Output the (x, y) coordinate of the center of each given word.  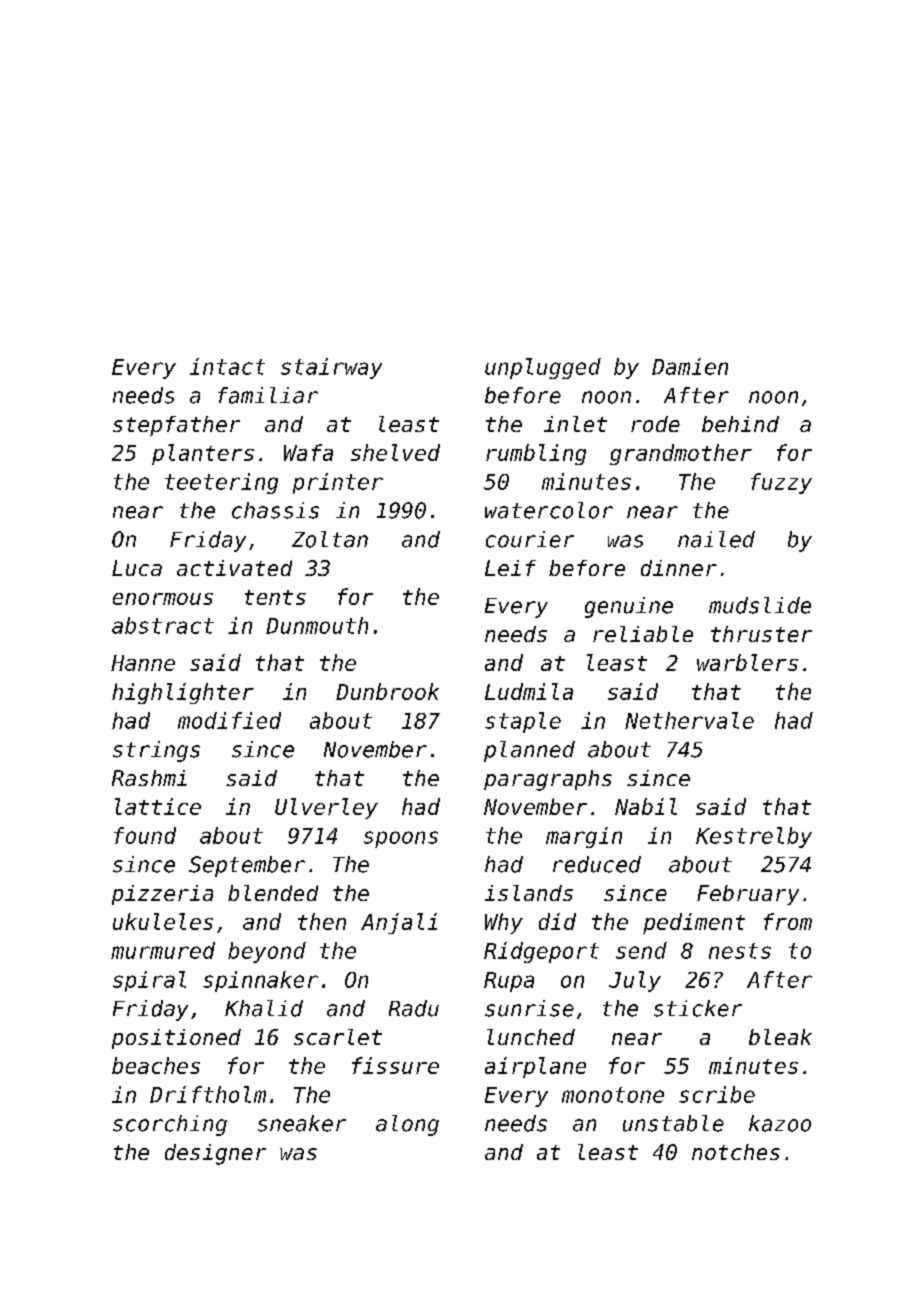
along (407, 1125)
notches (736, 1152)
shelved (395, 452)
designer (215, 1154)
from (788, 921)
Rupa (509, 982)
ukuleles (163, 921)
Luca (137, 568)
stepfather (176, 426)
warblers (747, 662)
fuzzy (781, 483)
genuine (629, 607)
